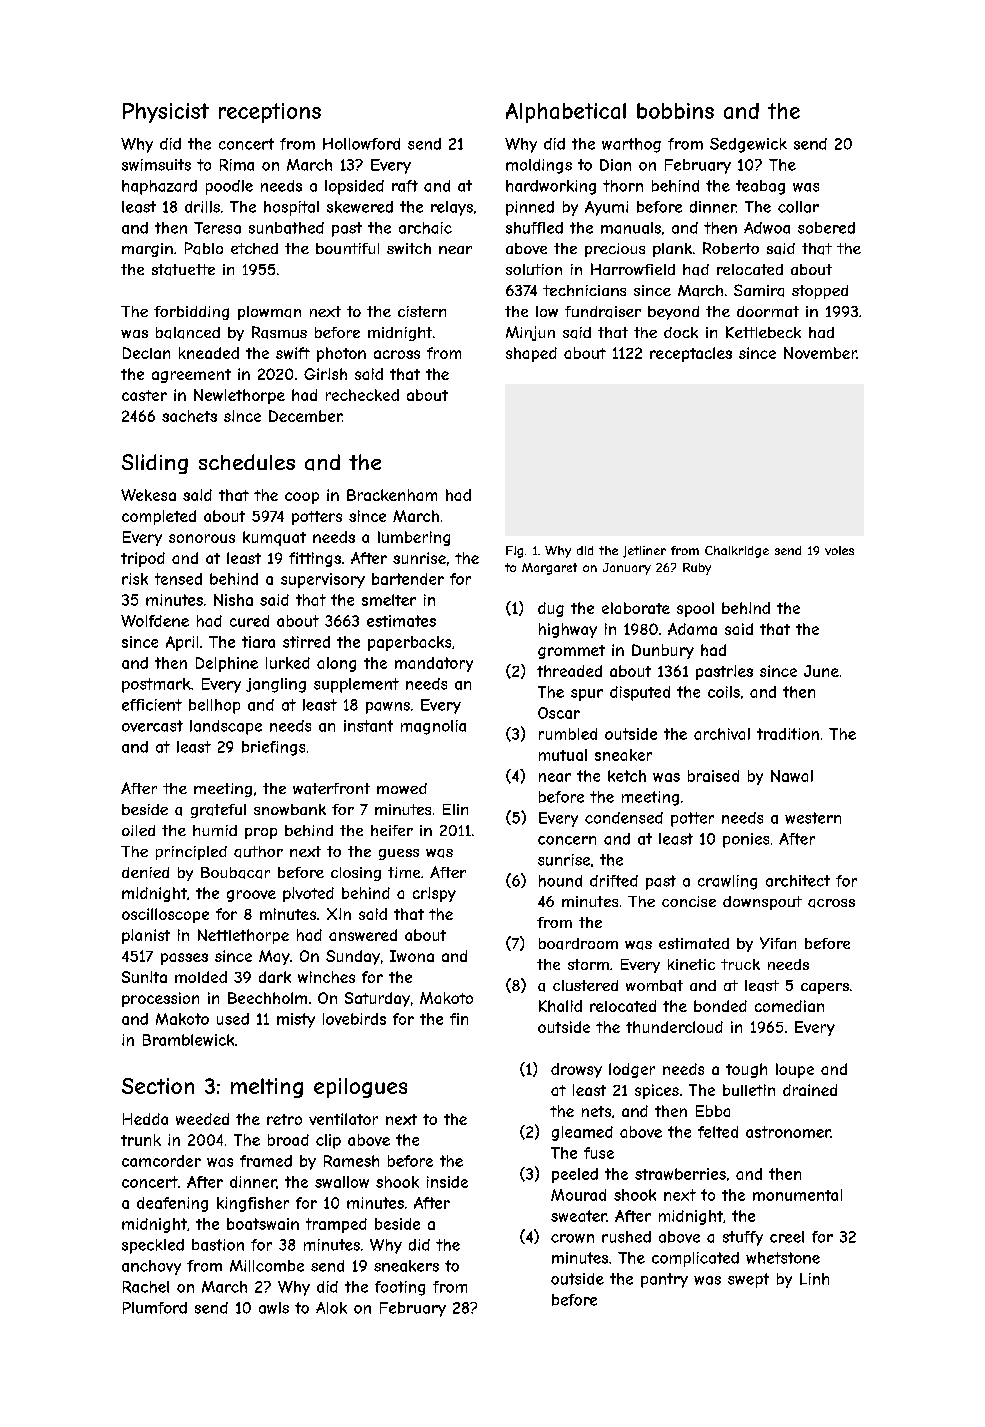 The image size is (985, 1427). I want to click on Chalkridge, so click(737, 552).
